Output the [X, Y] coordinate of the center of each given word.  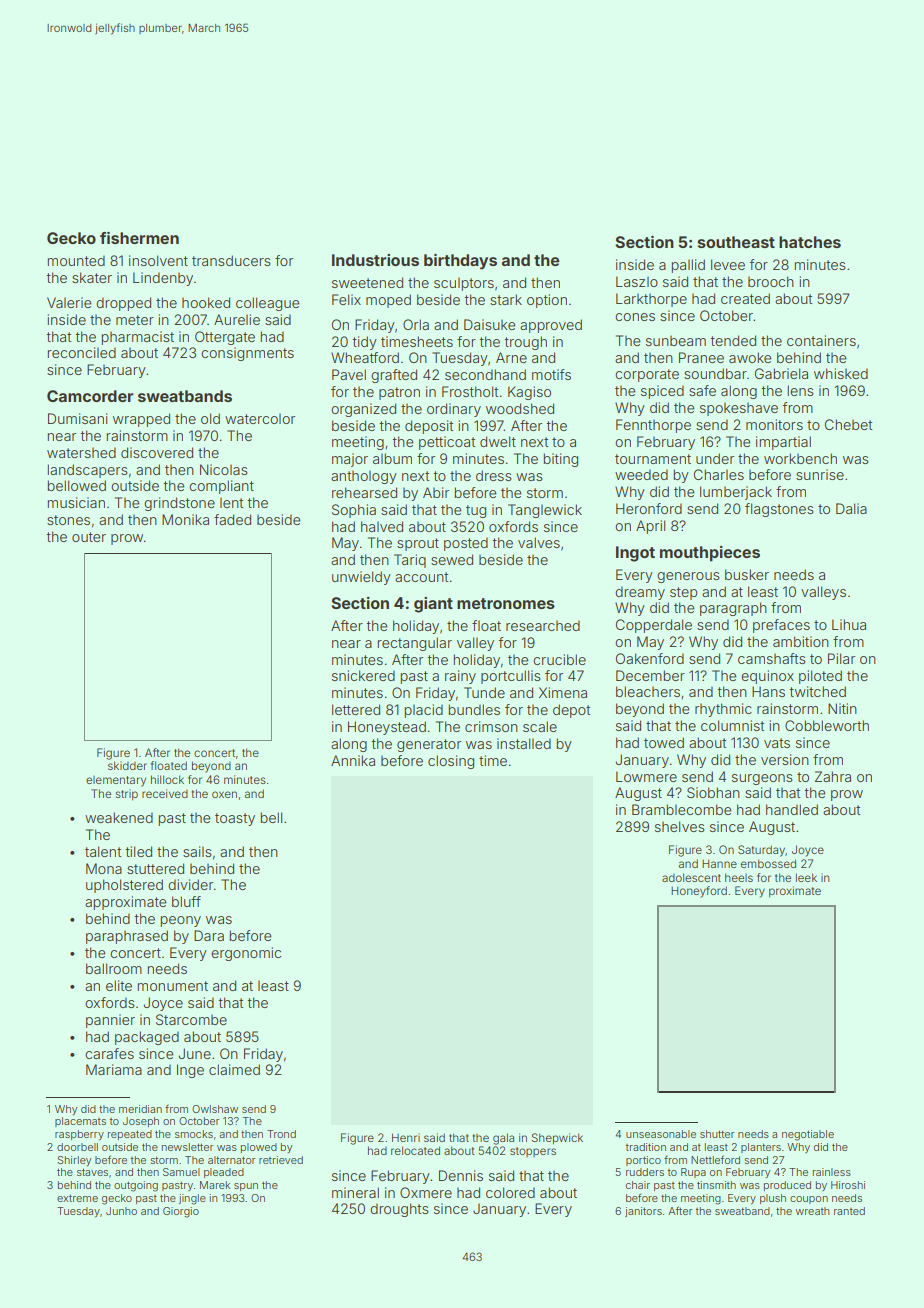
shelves [680, 826]
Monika [185, 519]
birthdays [460, 262]
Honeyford [699, 892]
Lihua [849, 624]
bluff [186, 901]
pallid [688, 266]
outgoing [136, 1186]
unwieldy [361, 578]
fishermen [139, 238]
